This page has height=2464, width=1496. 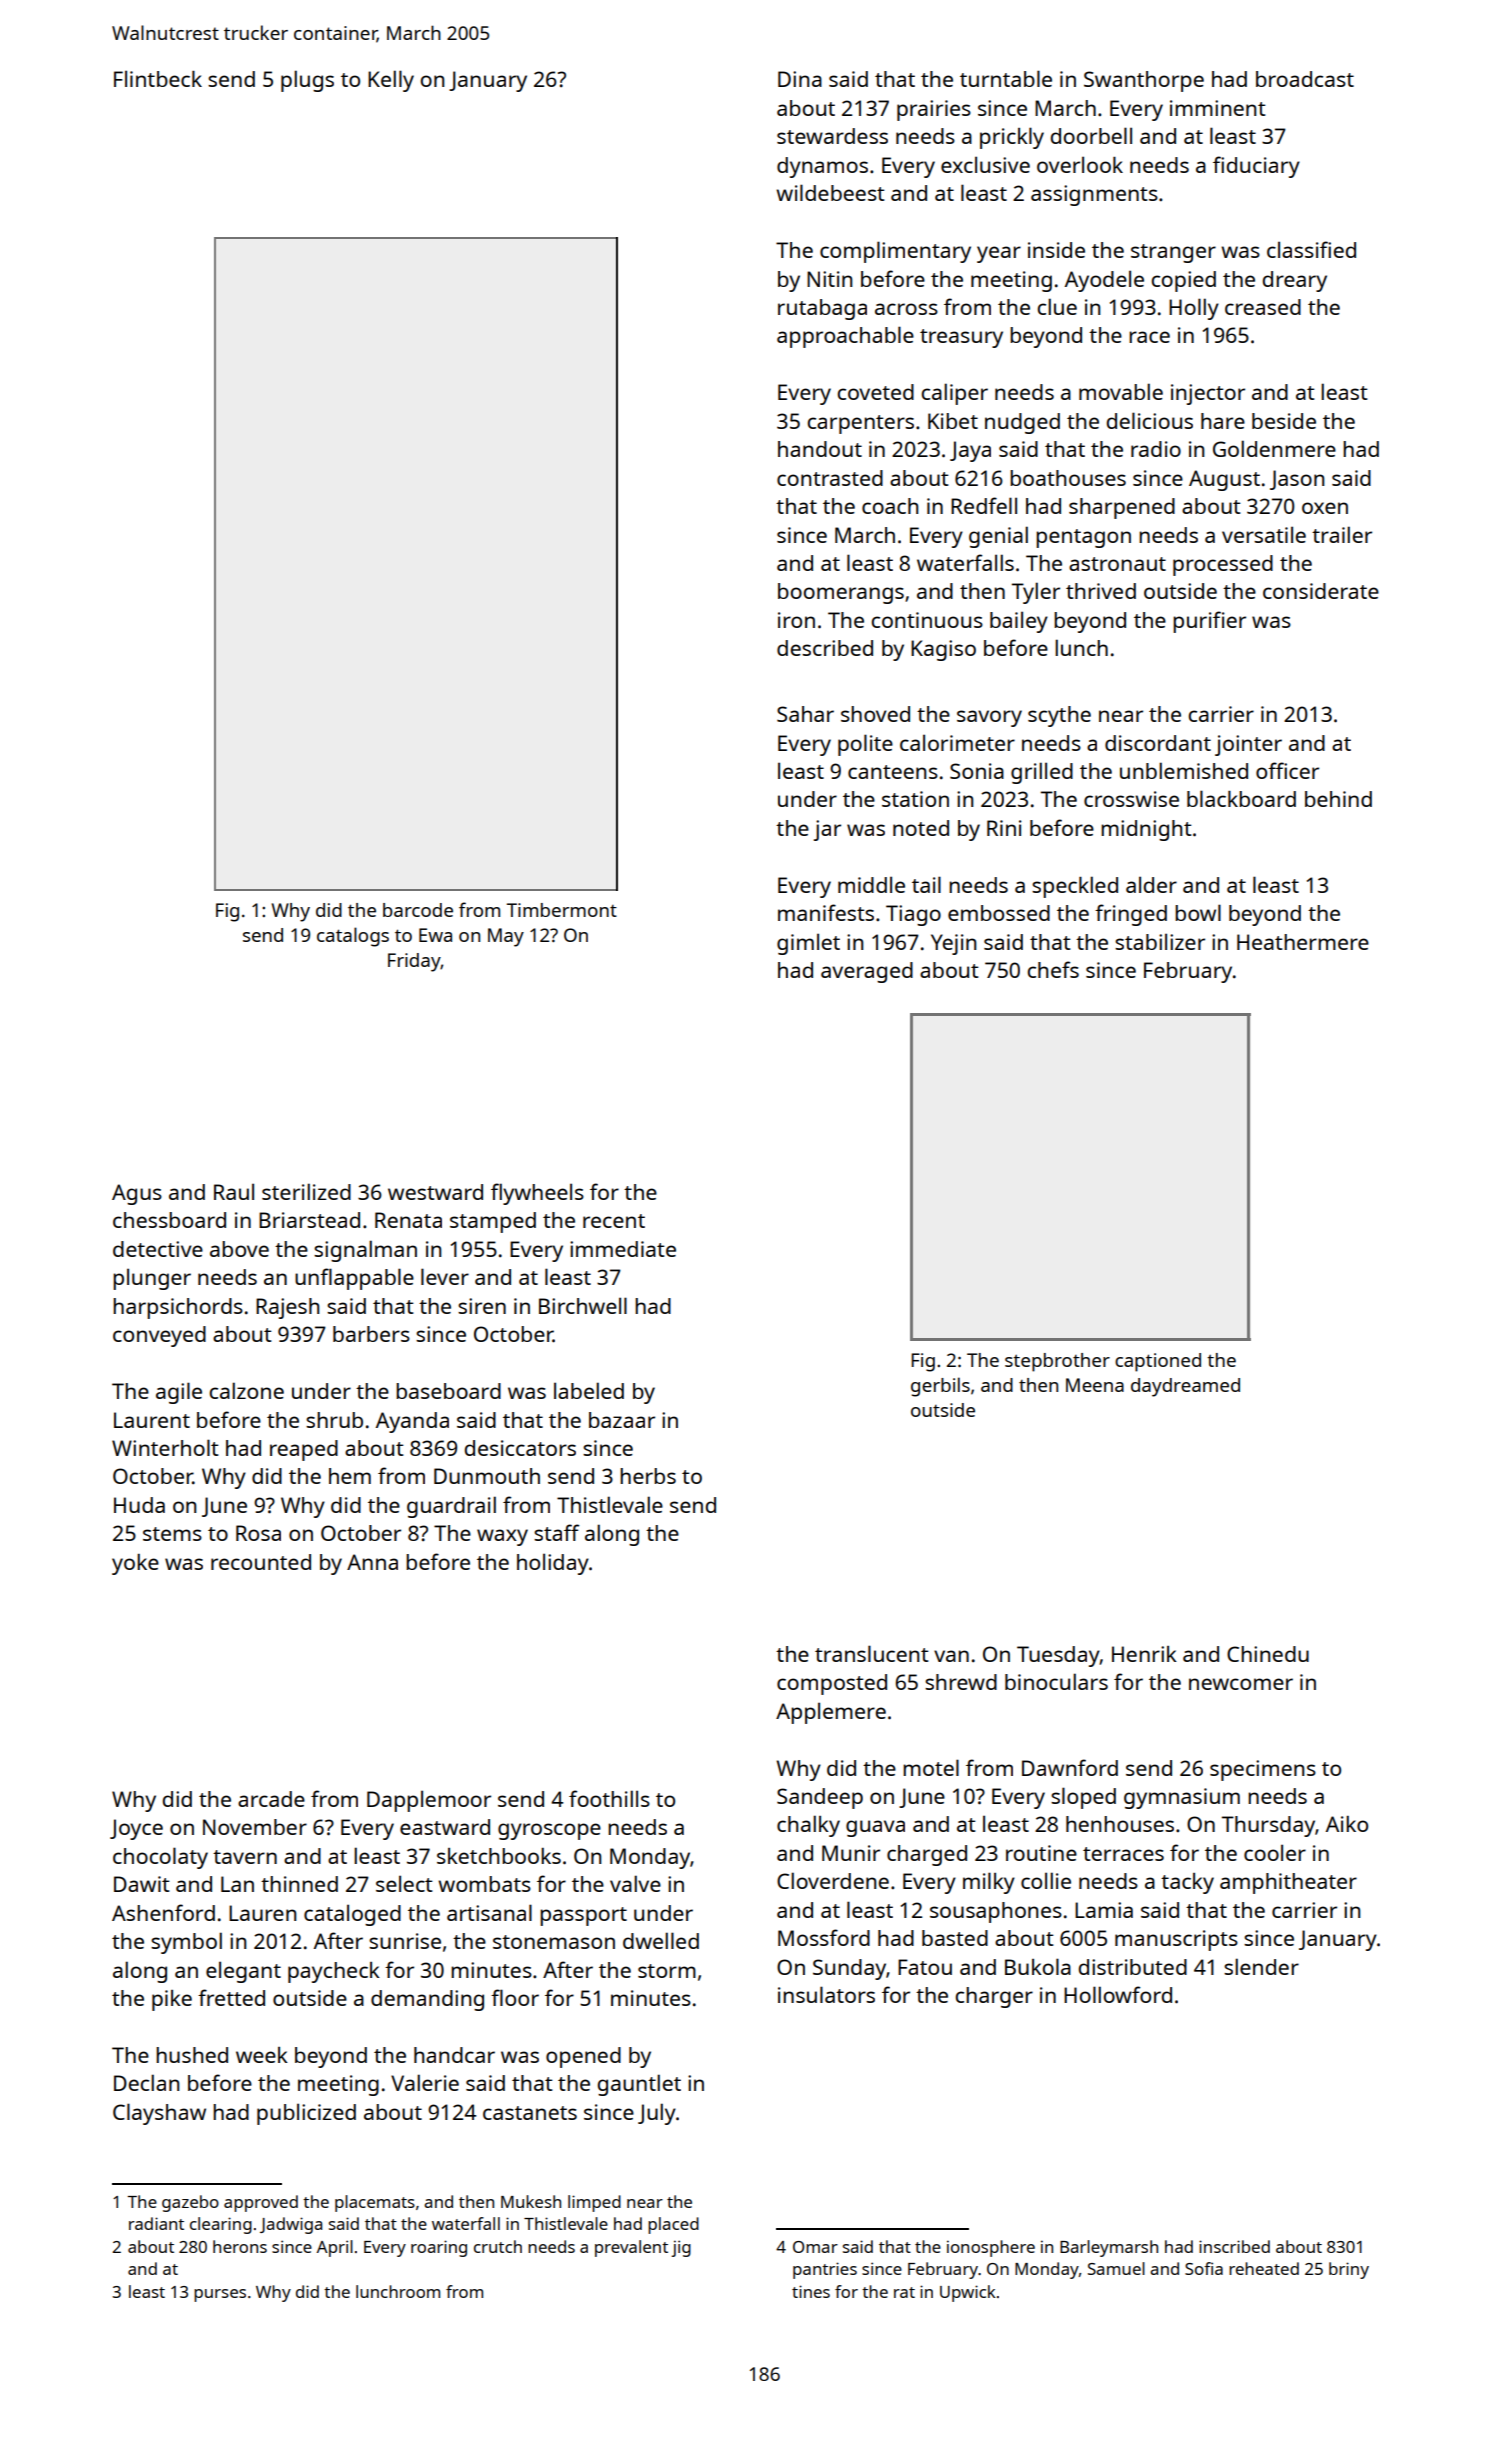 What do you see at coordinates (414, 962) in the page?
I see `Friday` at bounding box center [414, 962].
